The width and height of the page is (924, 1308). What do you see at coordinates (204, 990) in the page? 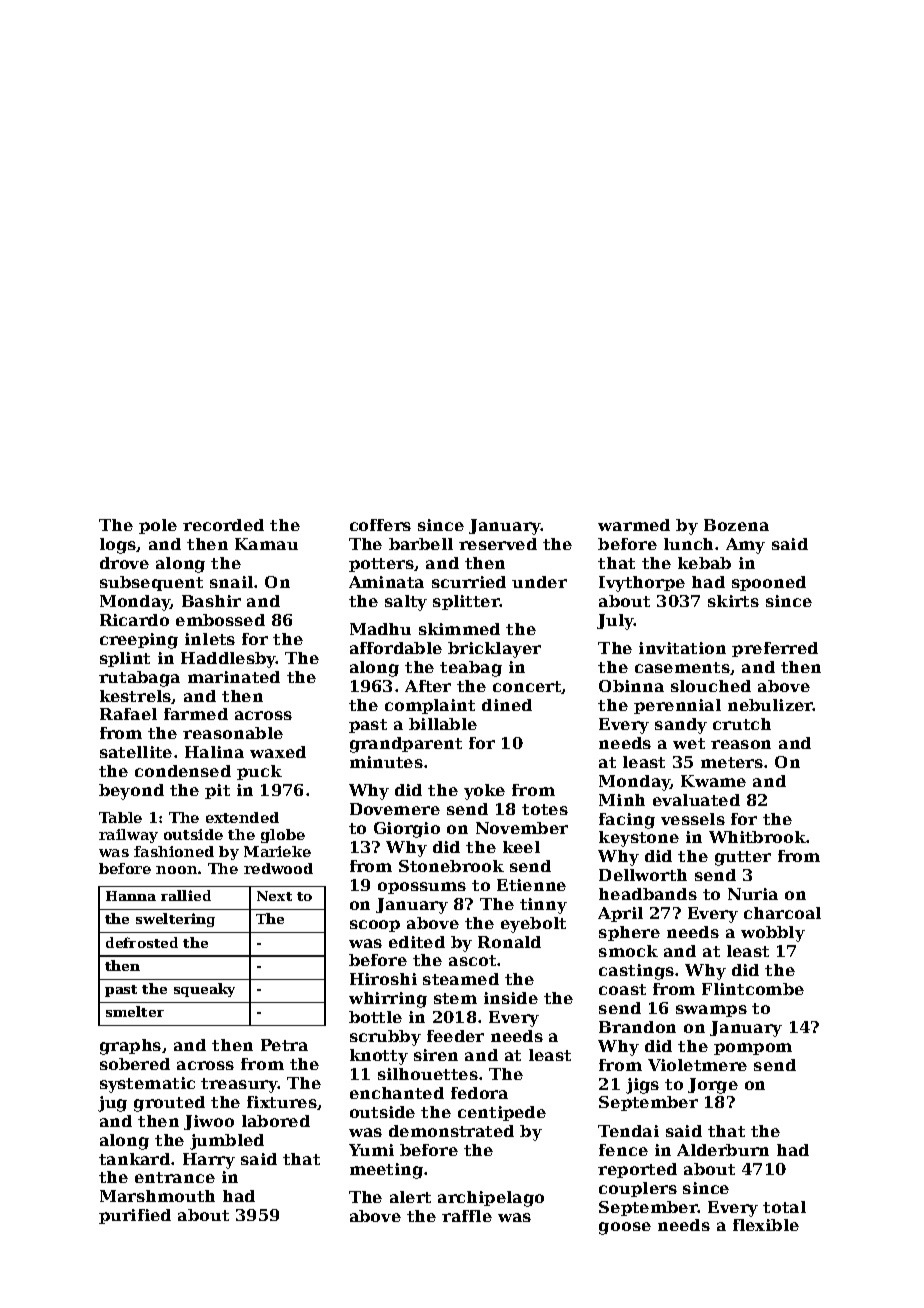
I see `squeaky` at bounding box center [204, 990].
